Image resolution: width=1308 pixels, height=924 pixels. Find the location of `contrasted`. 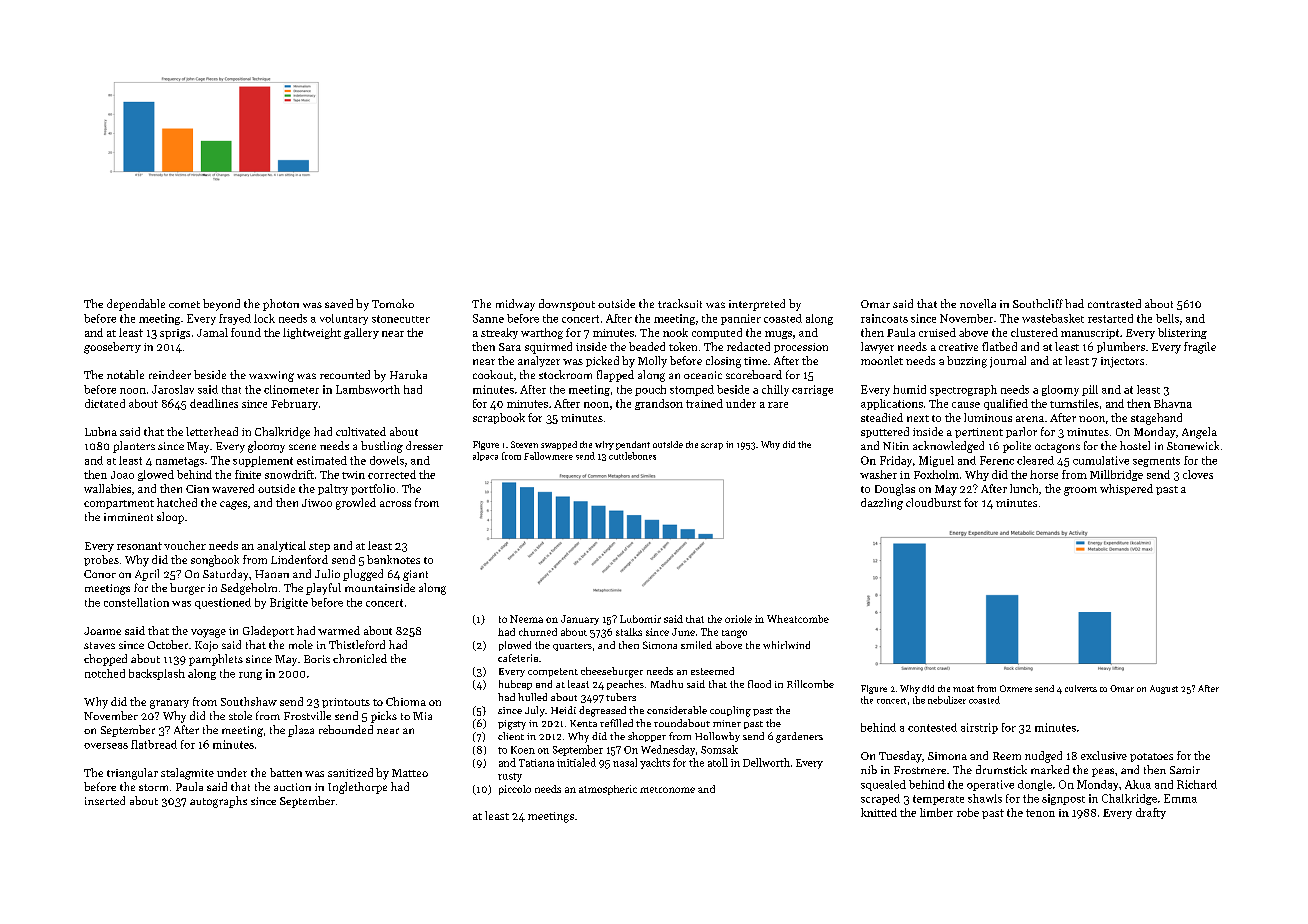

contrasted is located at coordinates (1114, 303).
